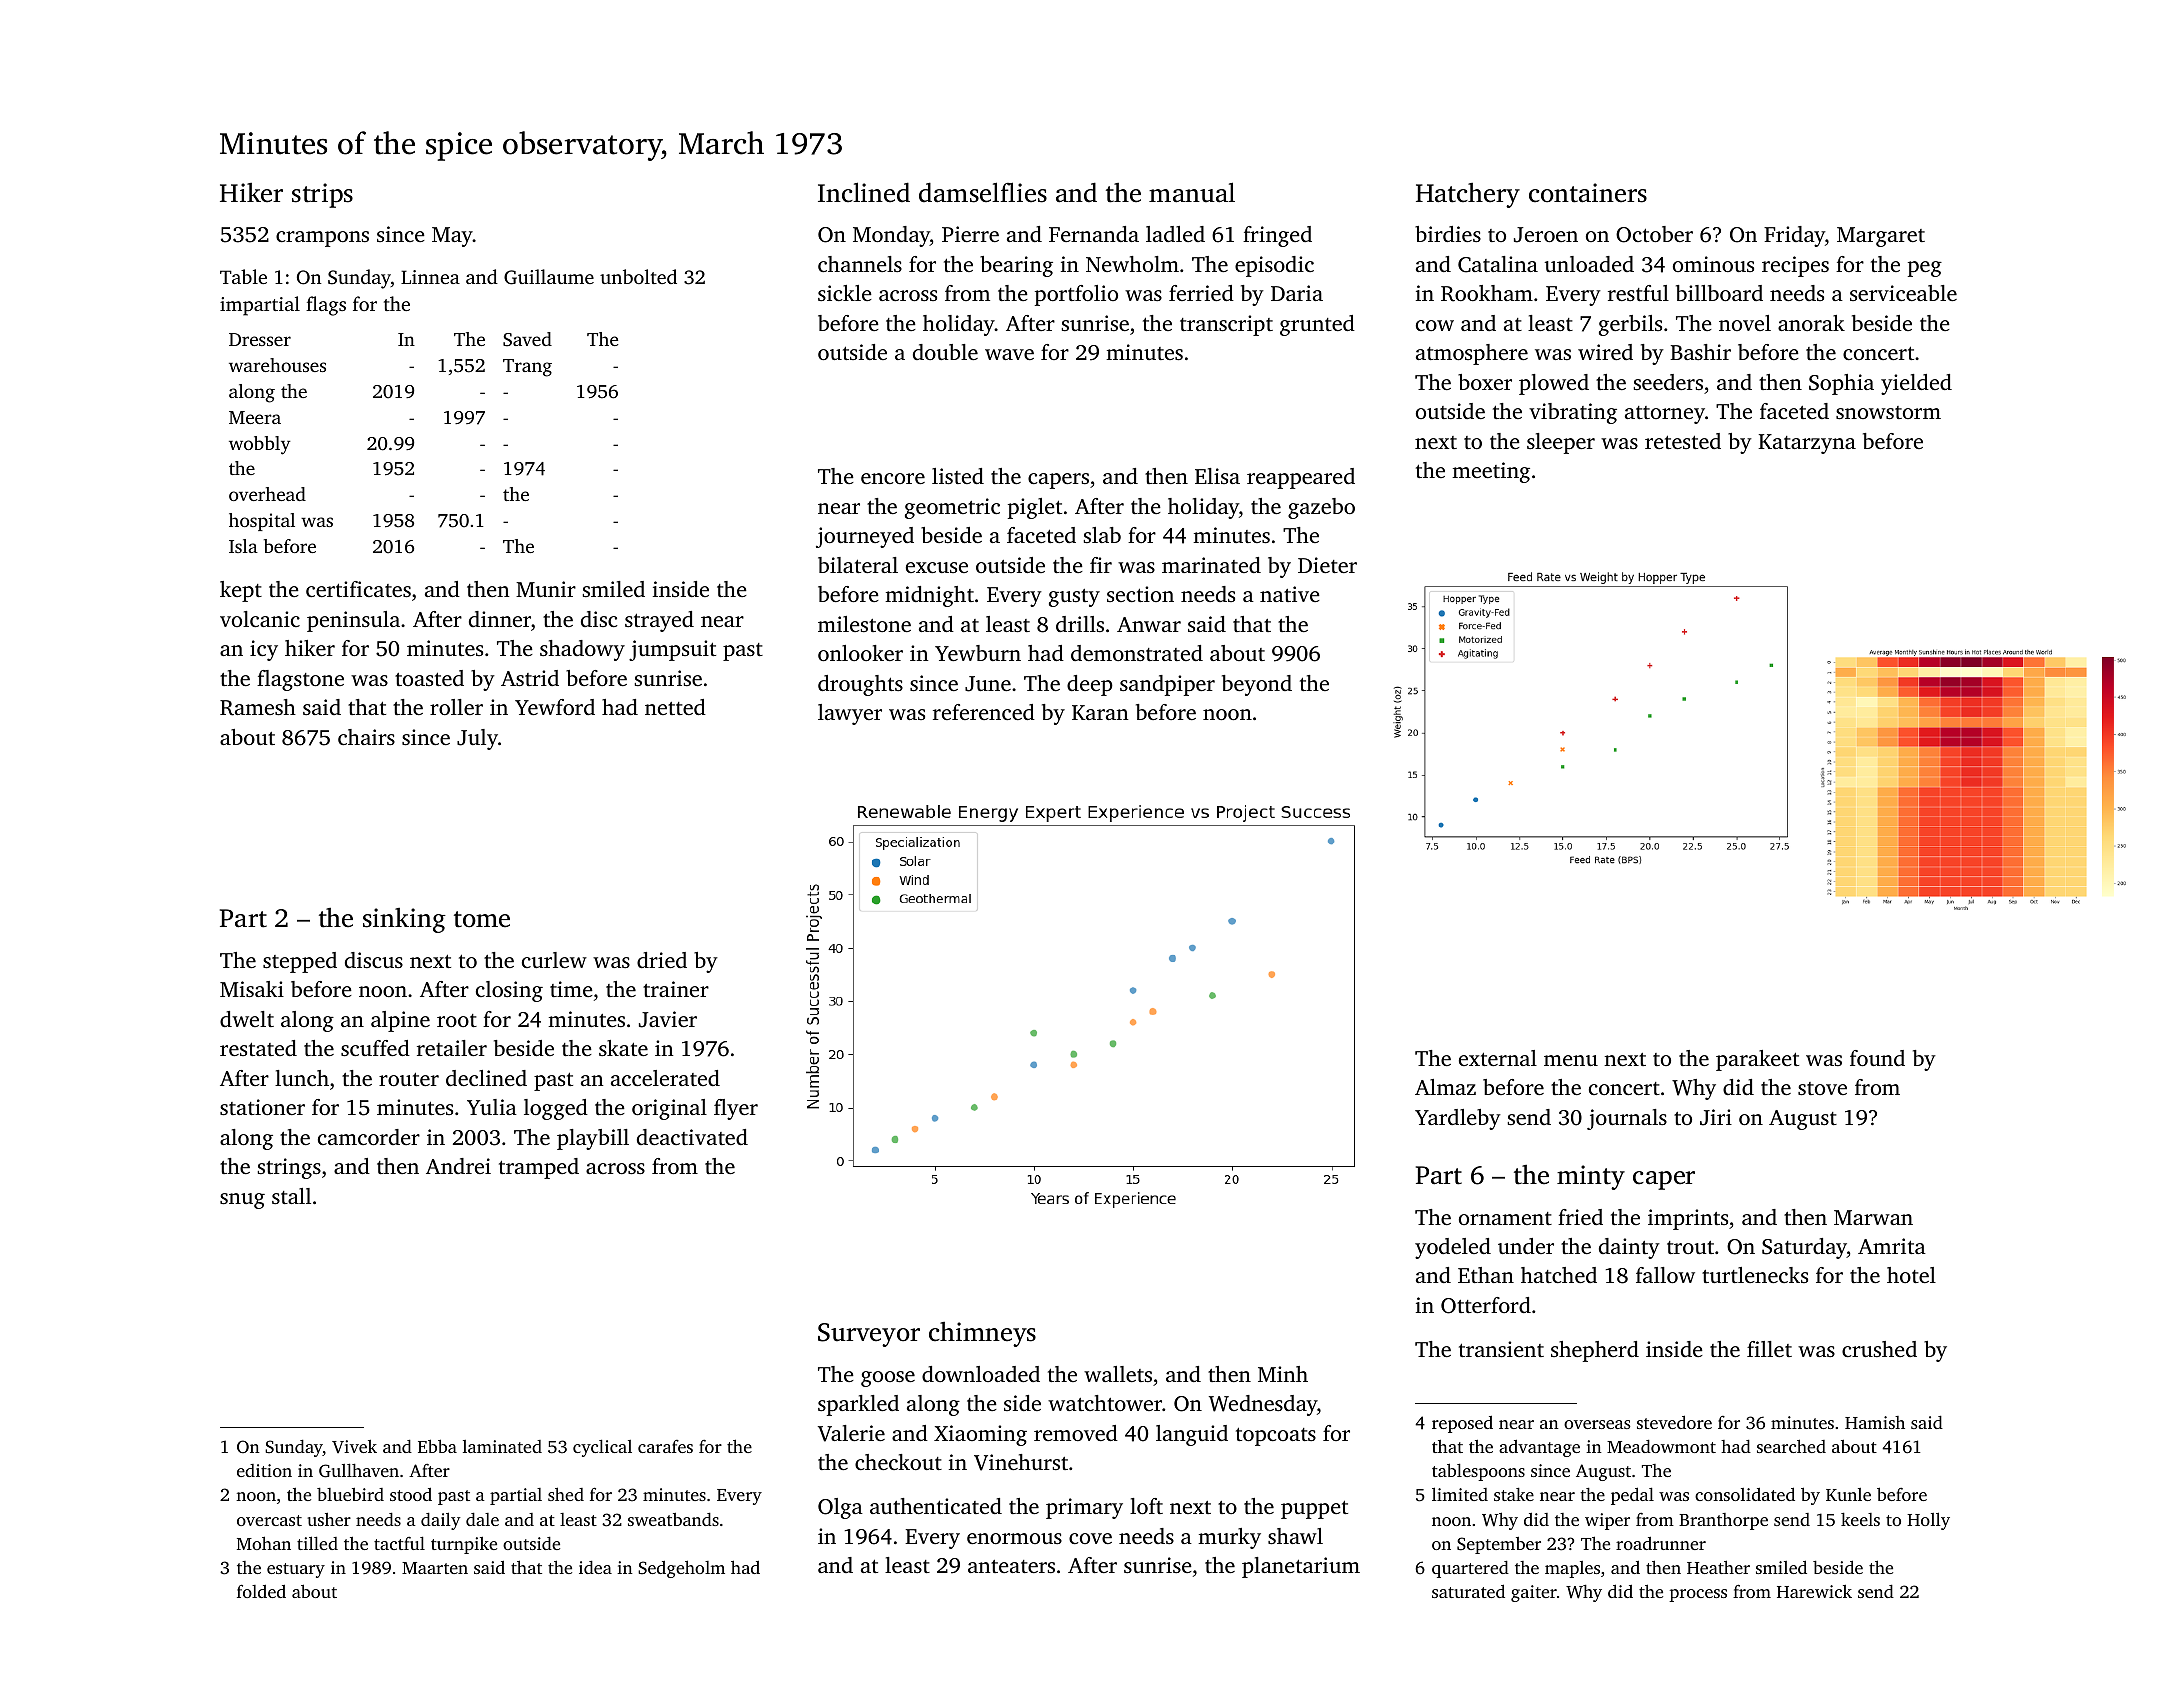  Describe the element at coordinates (322, 195) in the page. I see `strips` at that location.
